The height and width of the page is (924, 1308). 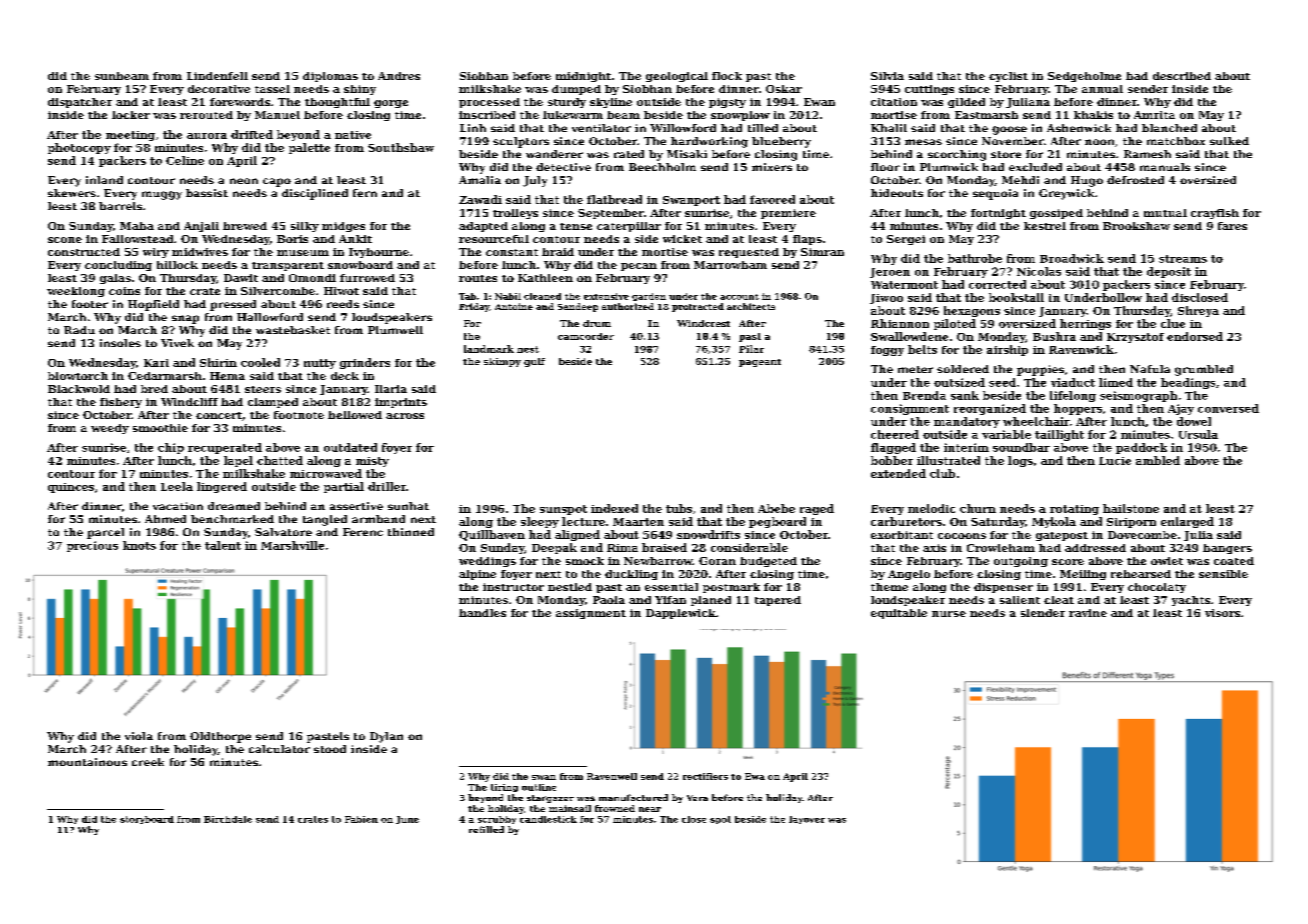 What do you see at coordinates (223, 545) in the page?
I see `talent` at bounding box center [223, 545].
